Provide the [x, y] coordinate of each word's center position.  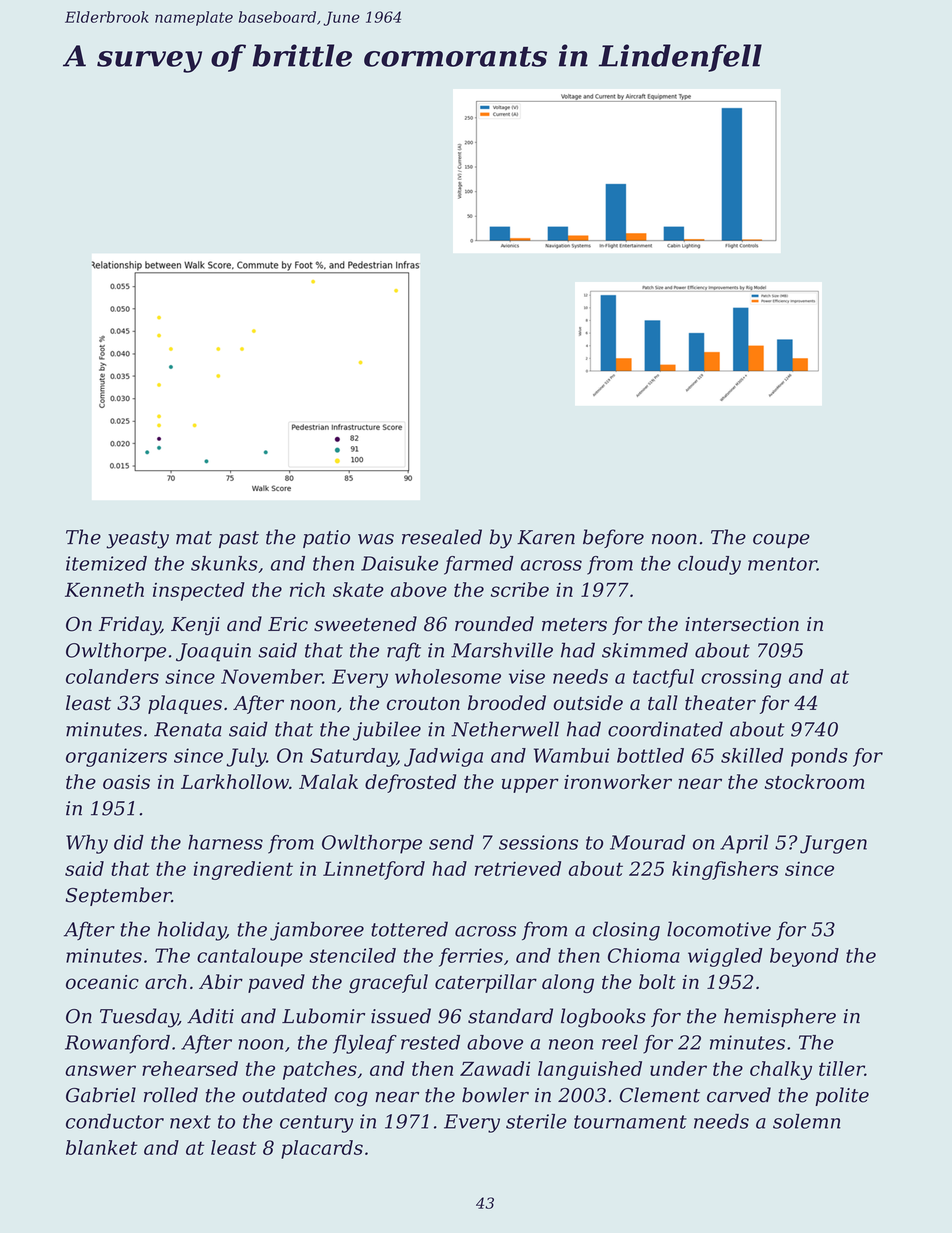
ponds [819, 757]
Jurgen [833, 844]
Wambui [572, 755]
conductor [115, 1121]
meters [574, 625]
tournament [630, 1122]
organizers [116, 757]
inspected [199, 591]
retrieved [518, 868]
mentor [782, 564]
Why [87, 844]
